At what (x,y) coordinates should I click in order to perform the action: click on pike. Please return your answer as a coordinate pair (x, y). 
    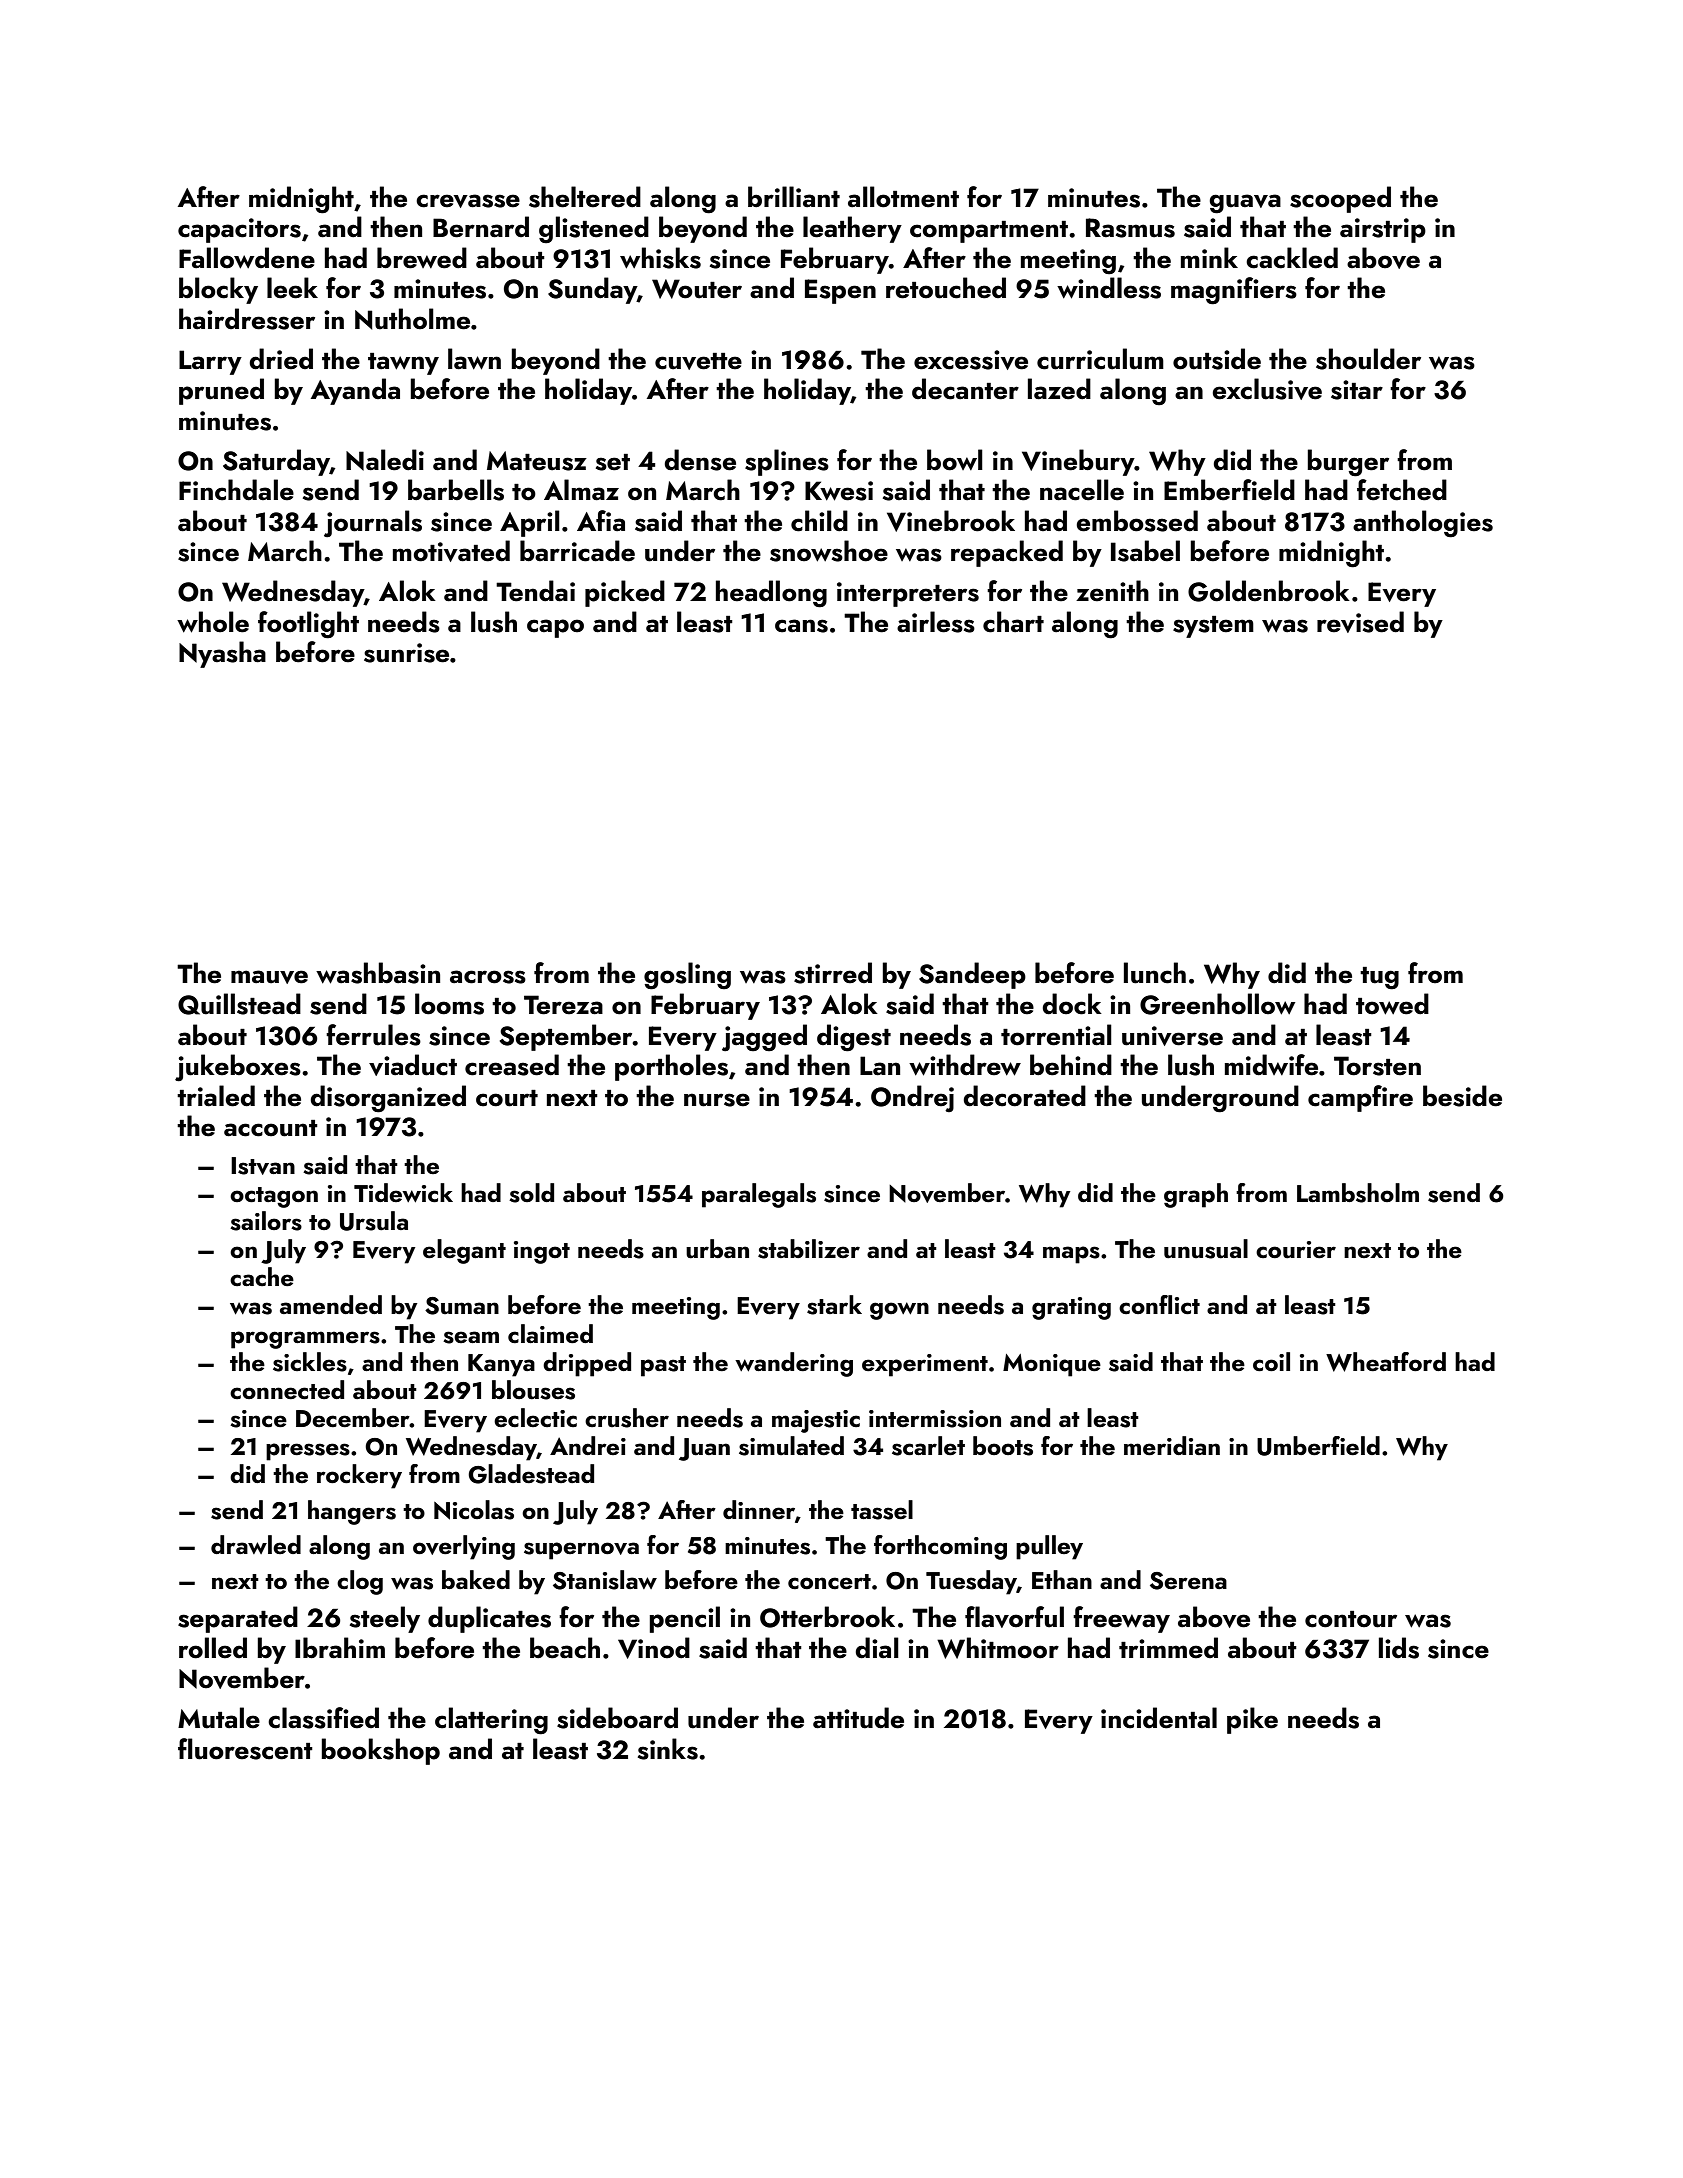
    Looking at the image, I should click on (1252, 1720).
